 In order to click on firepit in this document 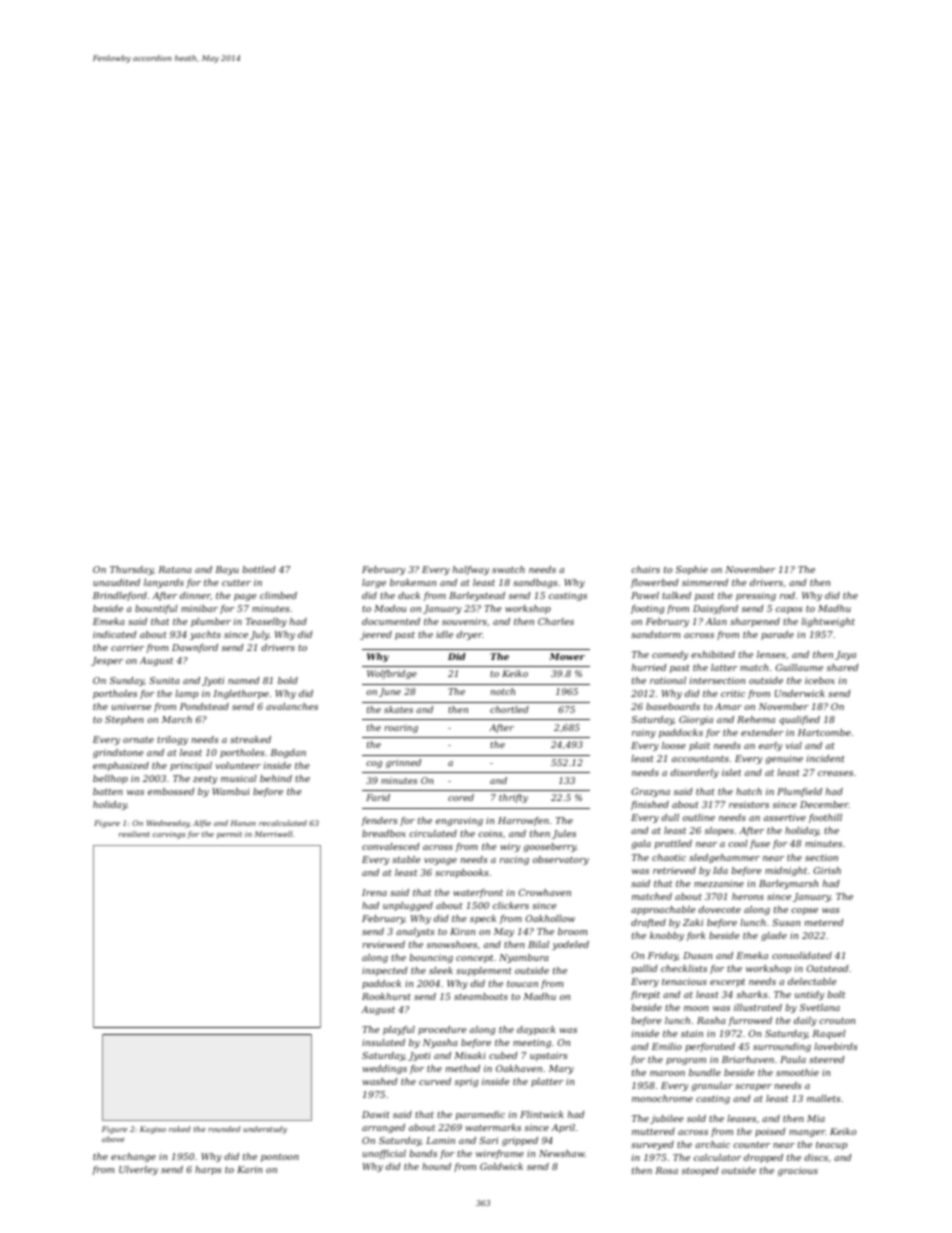, I will do `click(645, 995)`.
